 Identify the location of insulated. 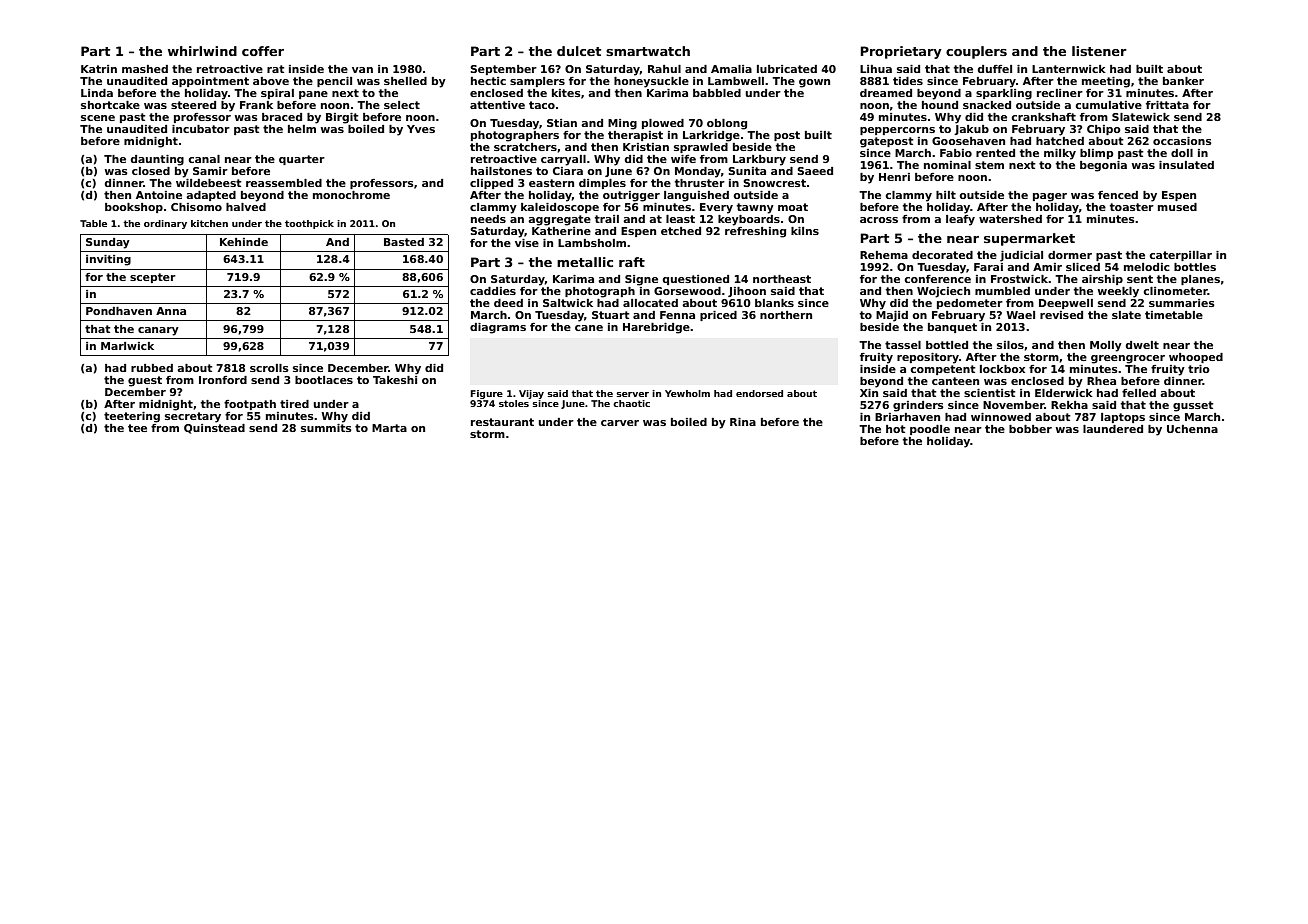
(1186, 165).
